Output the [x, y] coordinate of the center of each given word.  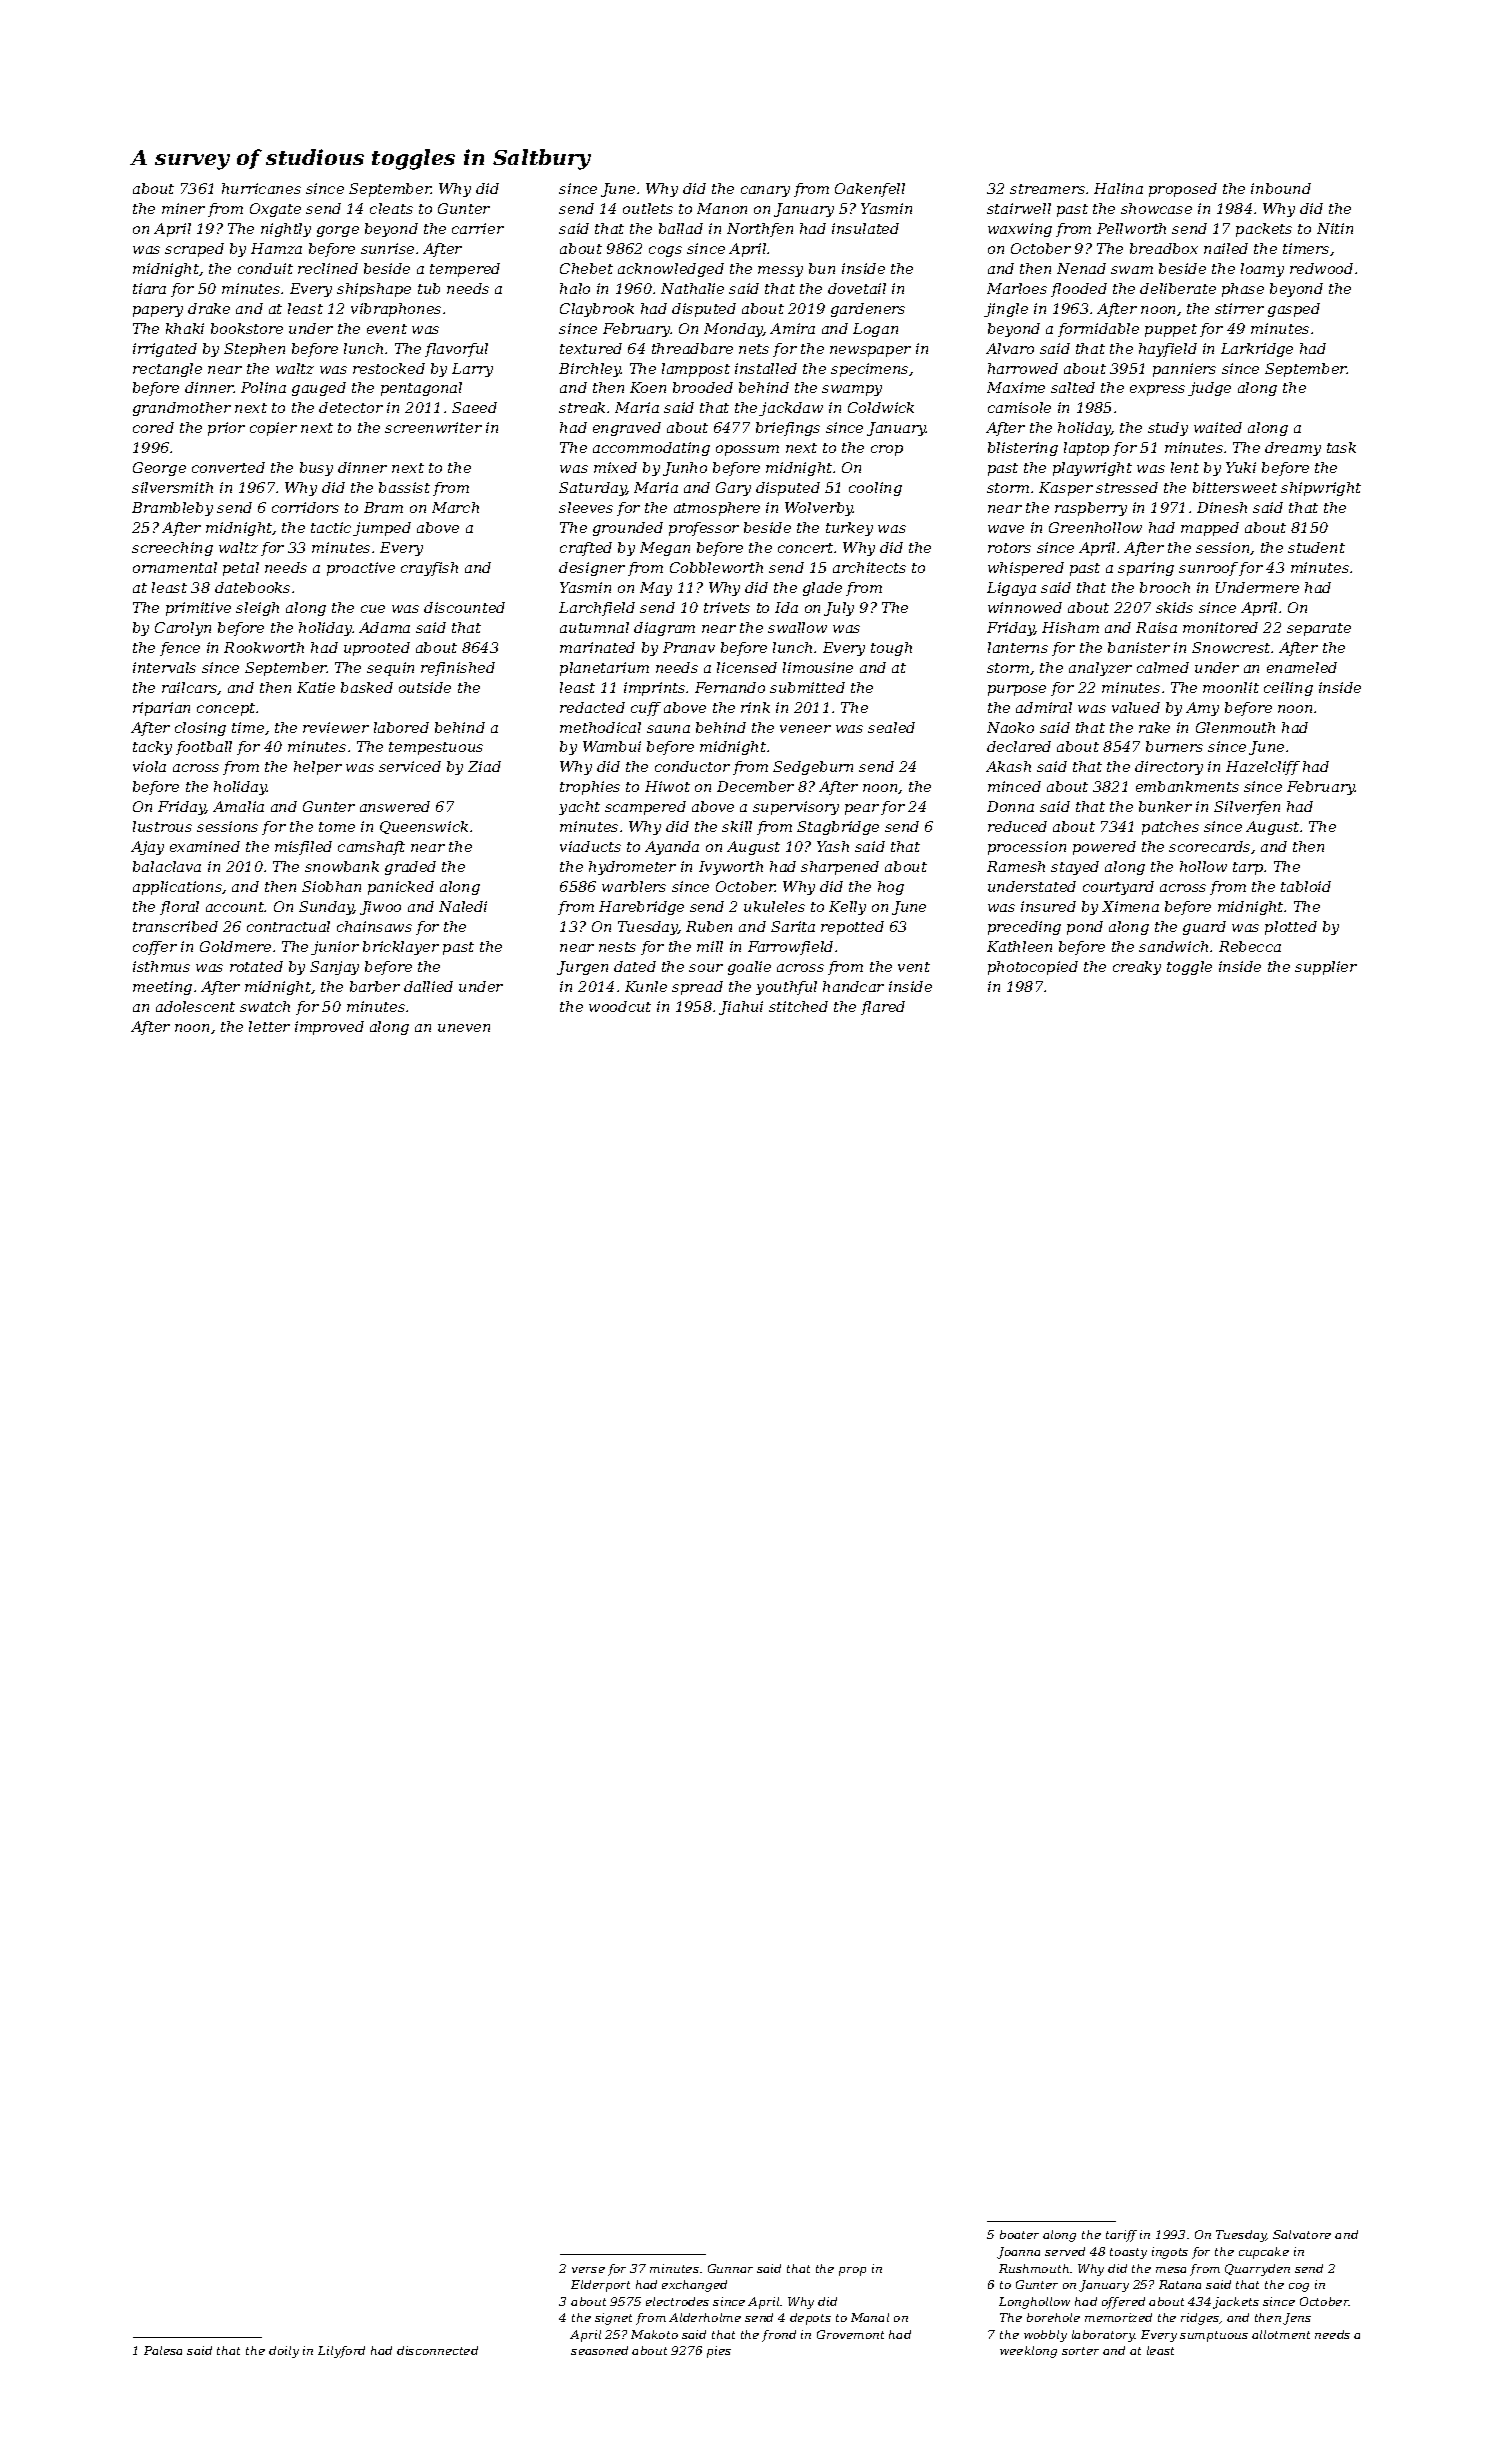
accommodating [651, 449]
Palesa [163, 2350]
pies [719, 2352]
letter [269, 1026]
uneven [464, 1028]
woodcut [620, 1006]
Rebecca [1250, 946]
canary [765, 191]
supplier [1326, 968]
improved [329, 1028]
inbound [1281, 188]
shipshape [374, 290]
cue [373, 609]
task [1341, 447]
